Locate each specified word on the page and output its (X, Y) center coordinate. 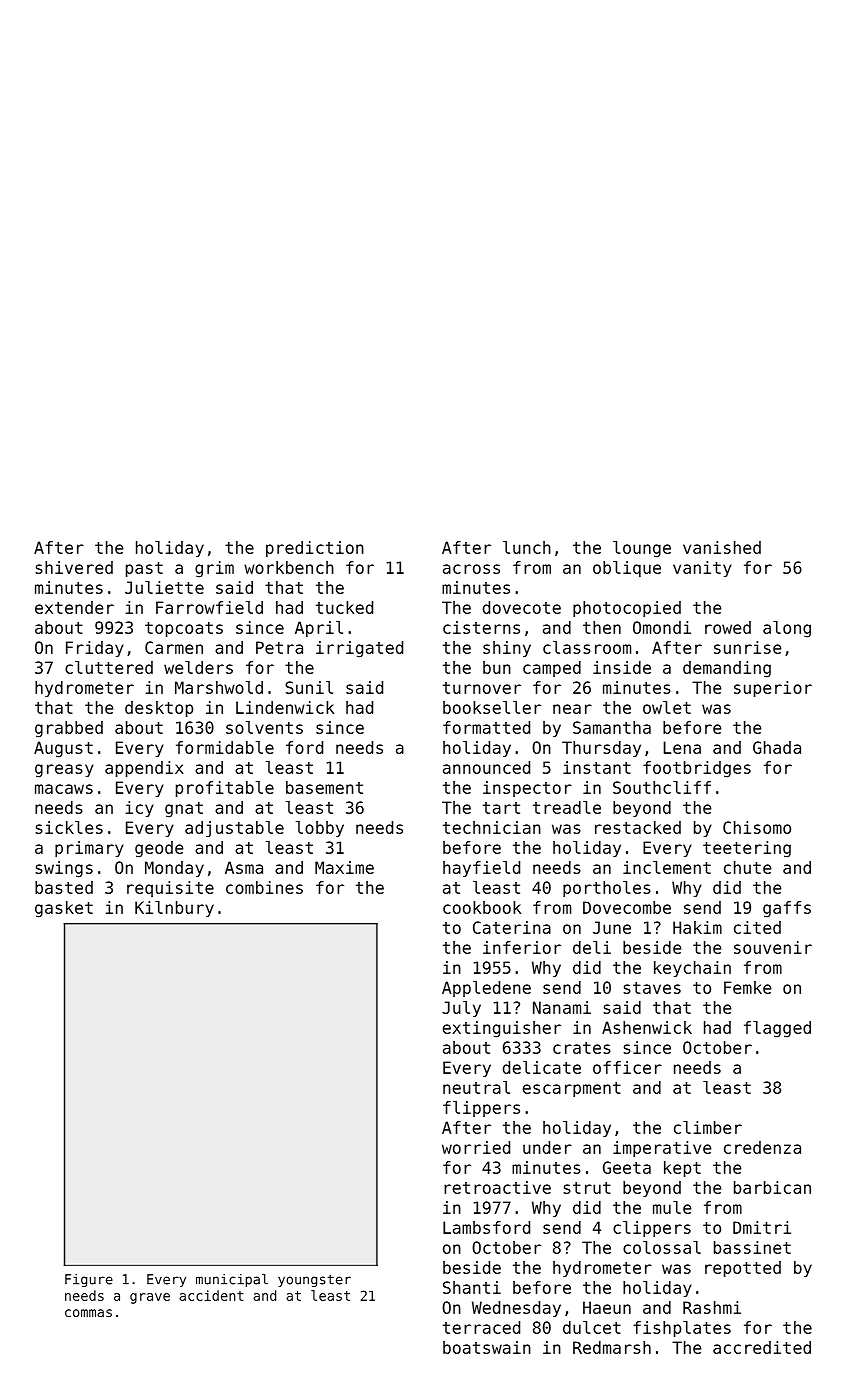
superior (773, 689)
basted (64, 887)
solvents (264, 727)
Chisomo (757, 827)
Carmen (174, 647)
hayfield (481, 869)
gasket (64, 909)
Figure (89, 1280)
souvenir (773, 947)
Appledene (486, 989)
